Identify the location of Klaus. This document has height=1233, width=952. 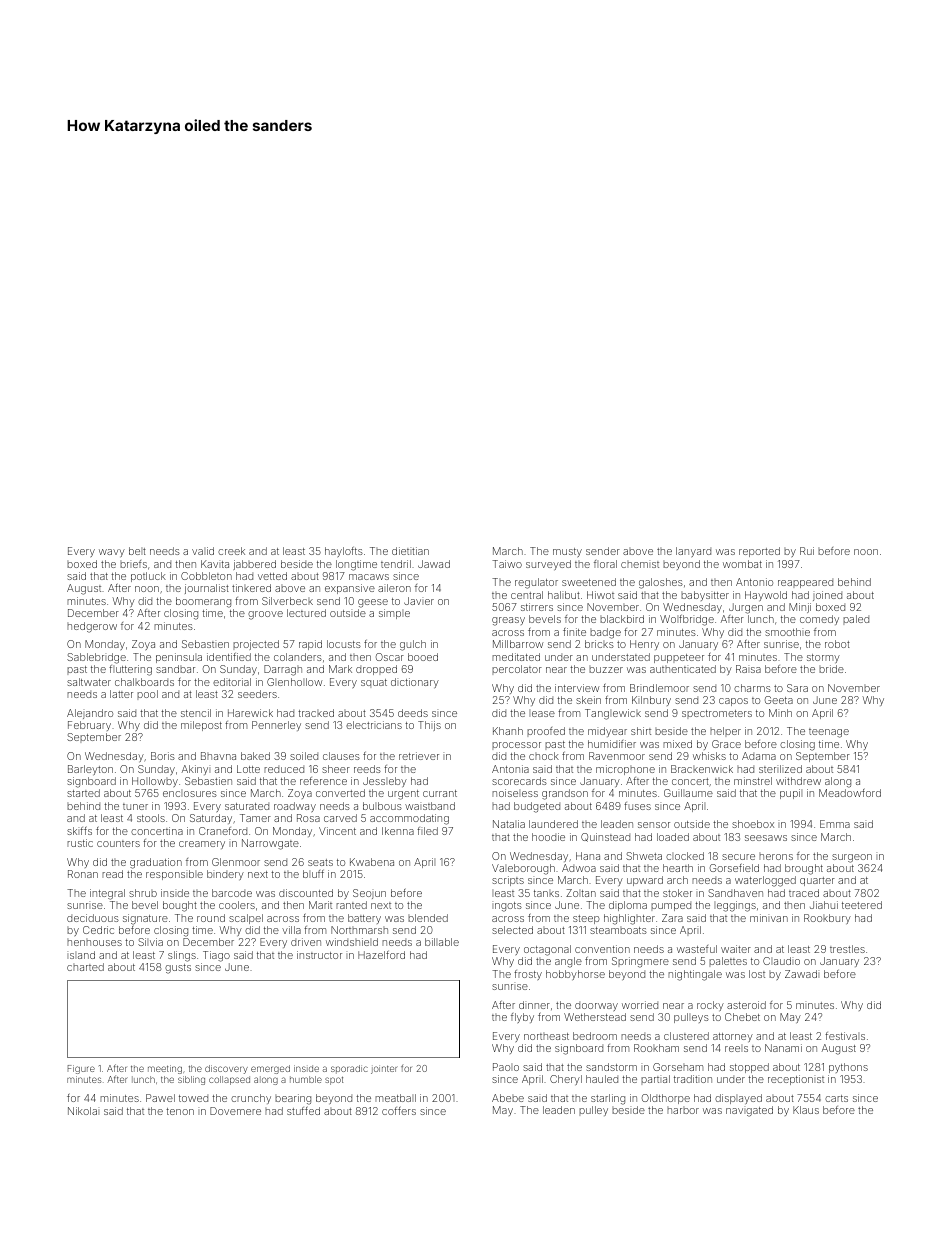
(806, 1110).
